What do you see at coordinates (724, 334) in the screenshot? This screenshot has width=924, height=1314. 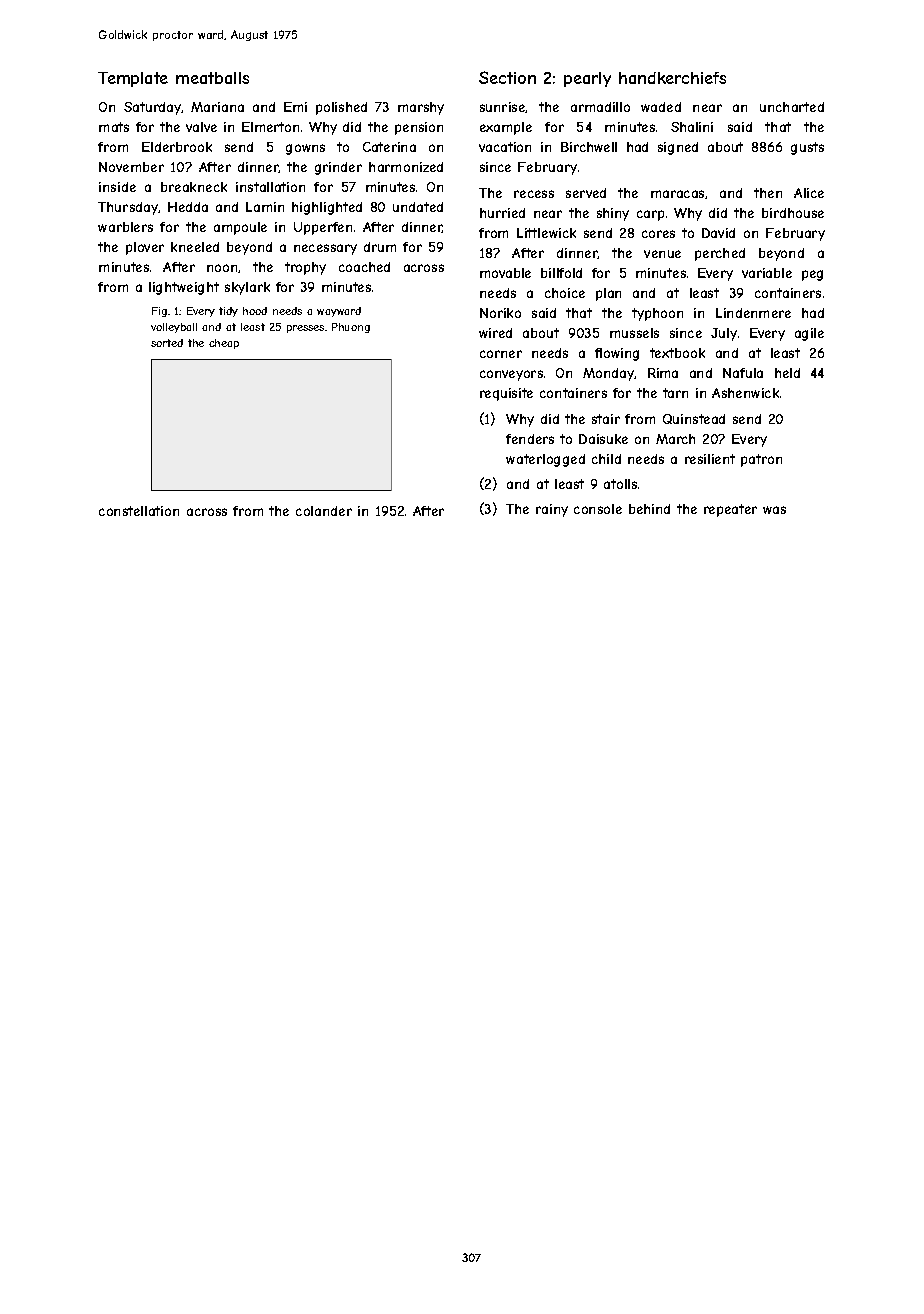 I see `July` at bounding box center [724, 334].
